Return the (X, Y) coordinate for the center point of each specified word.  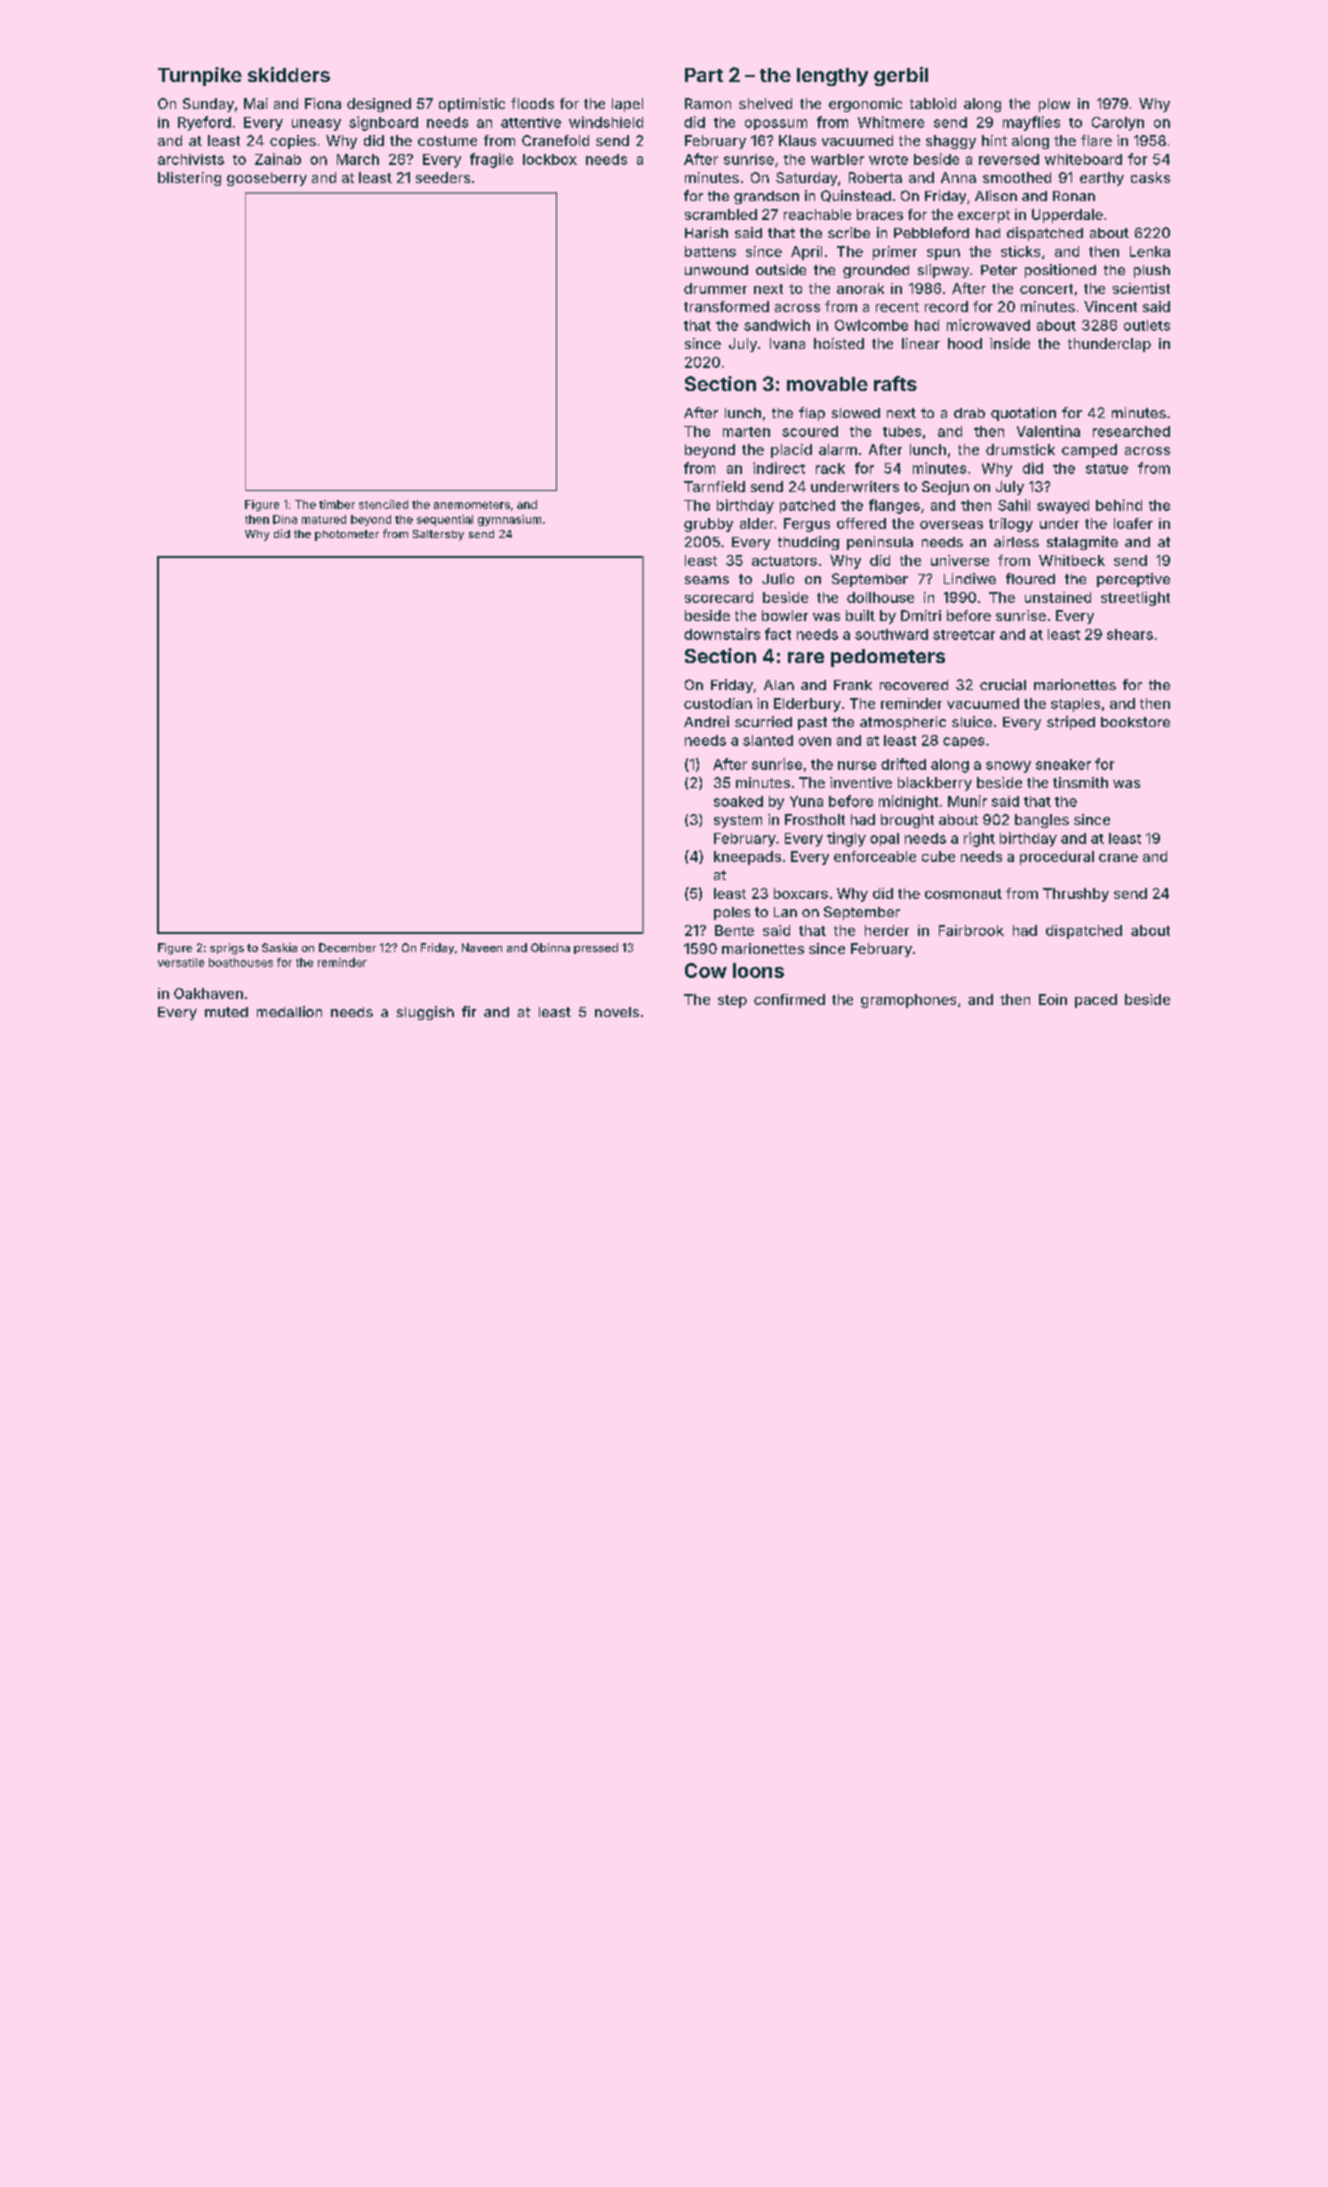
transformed (726, 306)
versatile (181, 962)
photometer (347, 535)
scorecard (719, 597)
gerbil (901, 76)
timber (337, 504)
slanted (768, 740)
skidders (289, 74)
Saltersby (438, 535)
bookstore (1135, 722)
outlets (1147, 325)
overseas (951, 525)
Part (704, 75)
